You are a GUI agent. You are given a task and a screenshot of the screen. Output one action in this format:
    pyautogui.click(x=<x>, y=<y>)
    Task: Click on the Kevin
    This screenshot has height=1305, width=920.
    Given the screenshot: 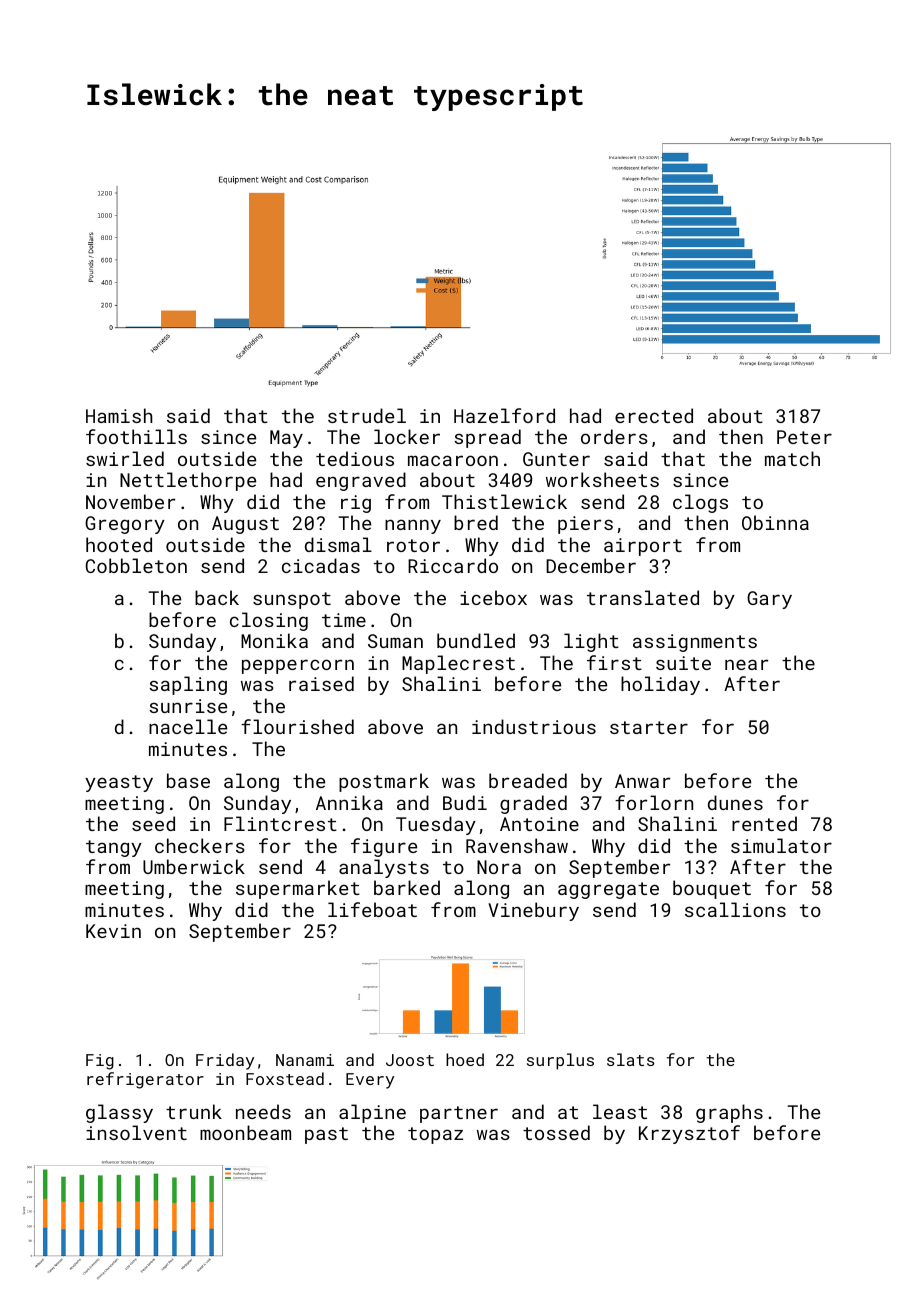 What is the action you would take?
    pyautogui.click(x=113, y=931)
